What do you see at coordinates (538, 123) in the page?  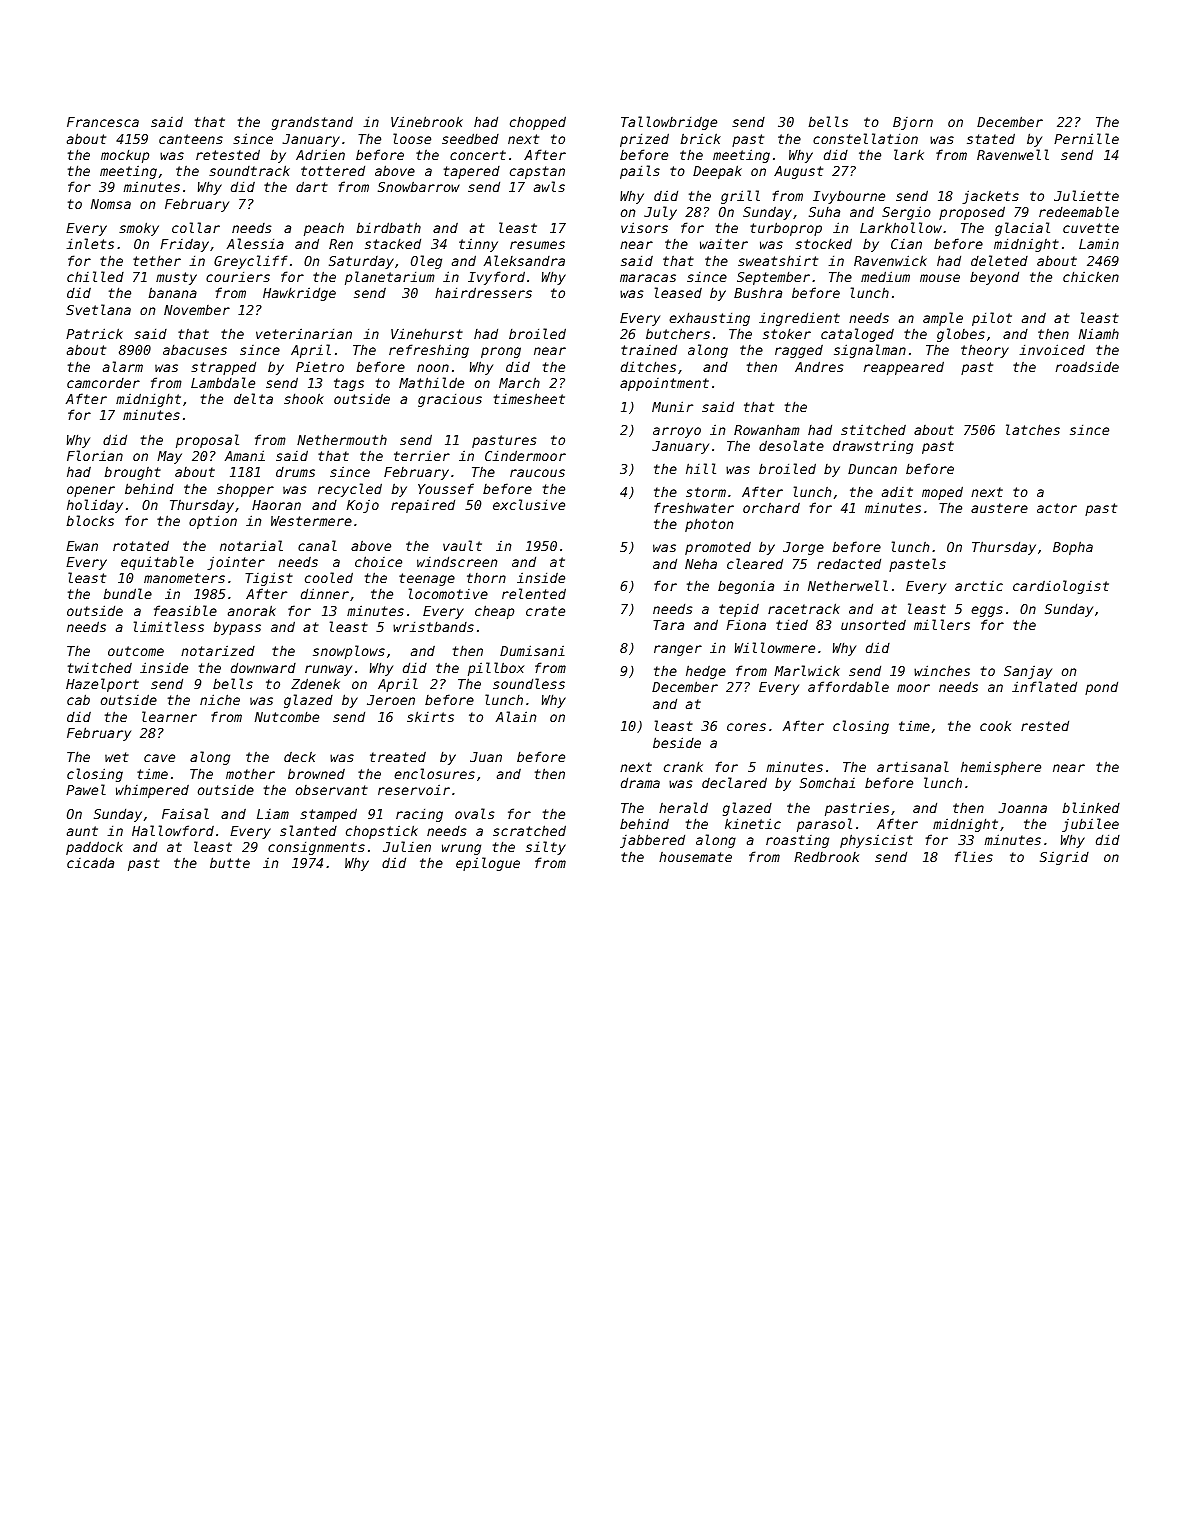 I see `chopped` at bounding box center [538, 123].
